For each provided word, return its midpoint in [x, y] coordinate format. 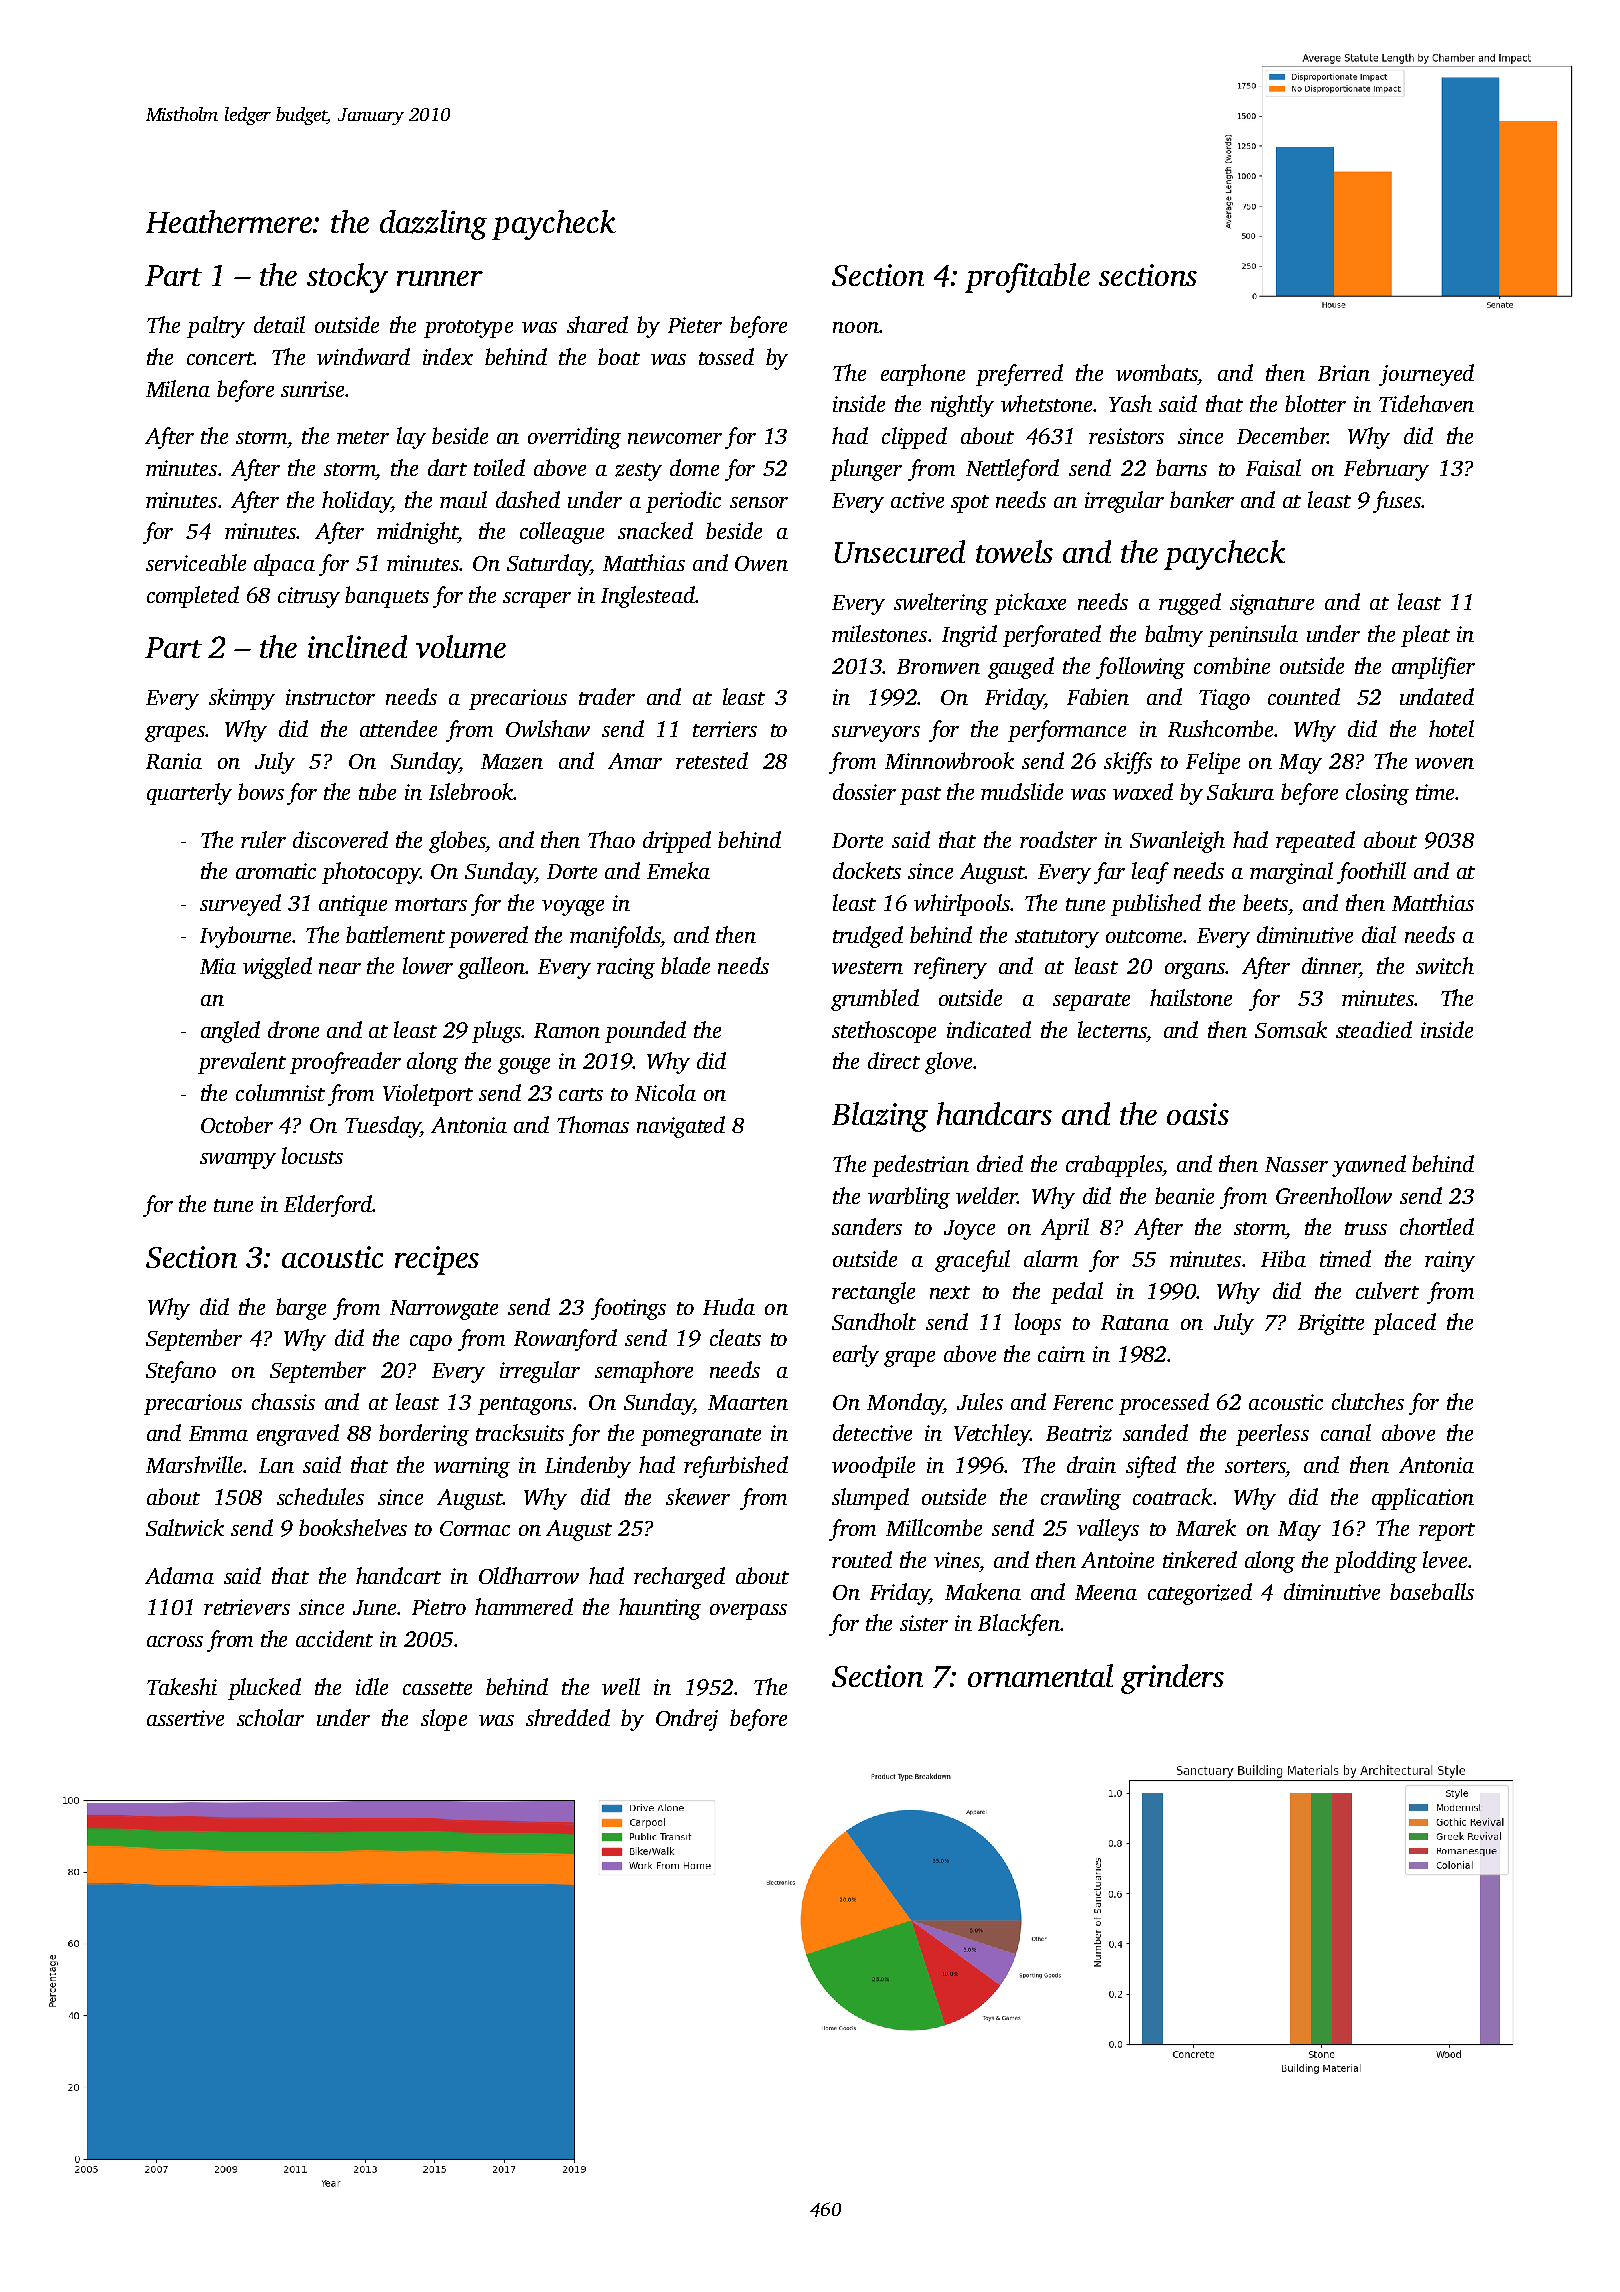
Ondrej [687, 1720]
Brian [1344, 373]
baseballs [1432, 1591]
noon [856, 327]
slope [444, 1720]
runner [440, 278]
